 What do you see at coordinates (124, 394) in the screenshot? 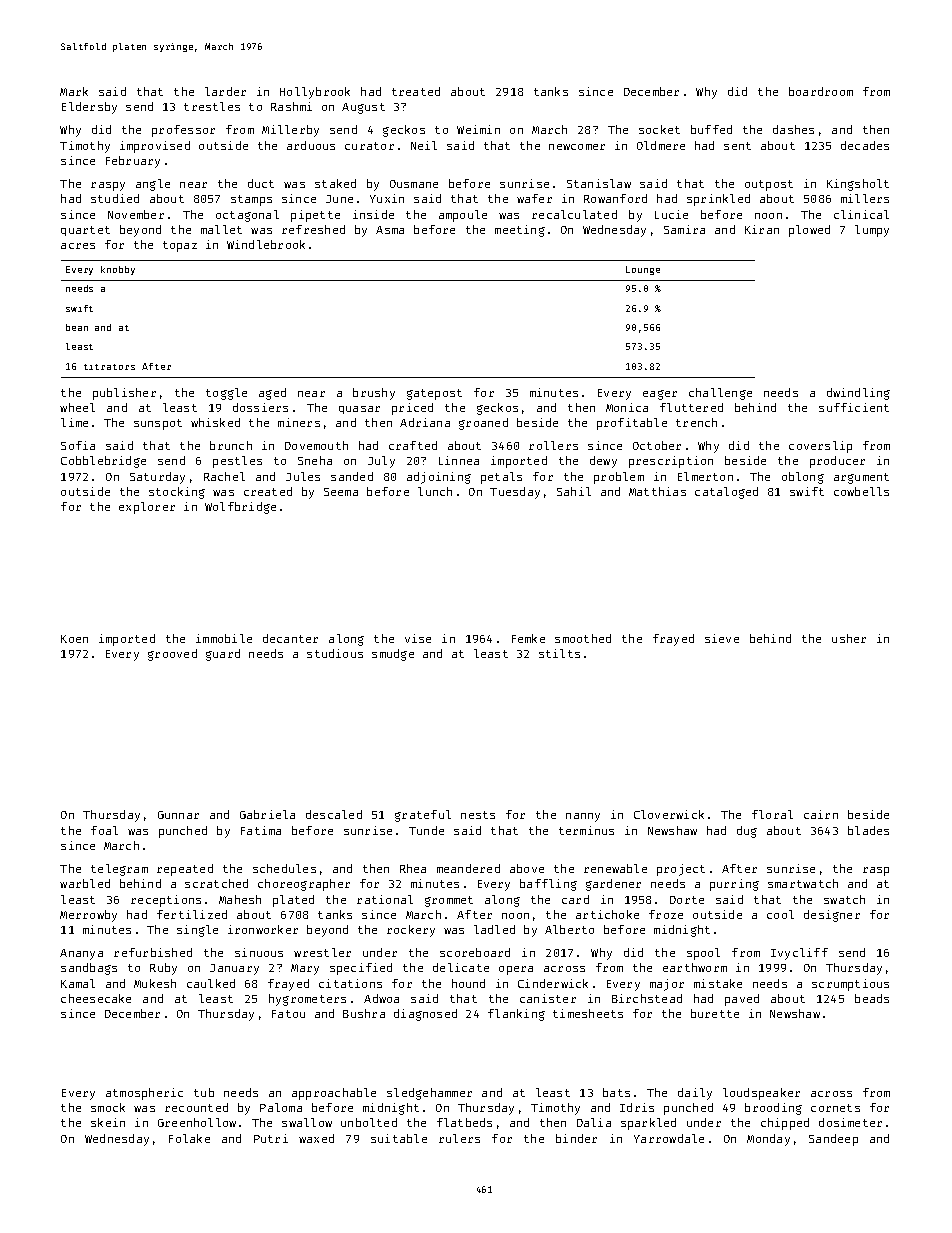
I see `publisher` at bounding box center [124, 394].
